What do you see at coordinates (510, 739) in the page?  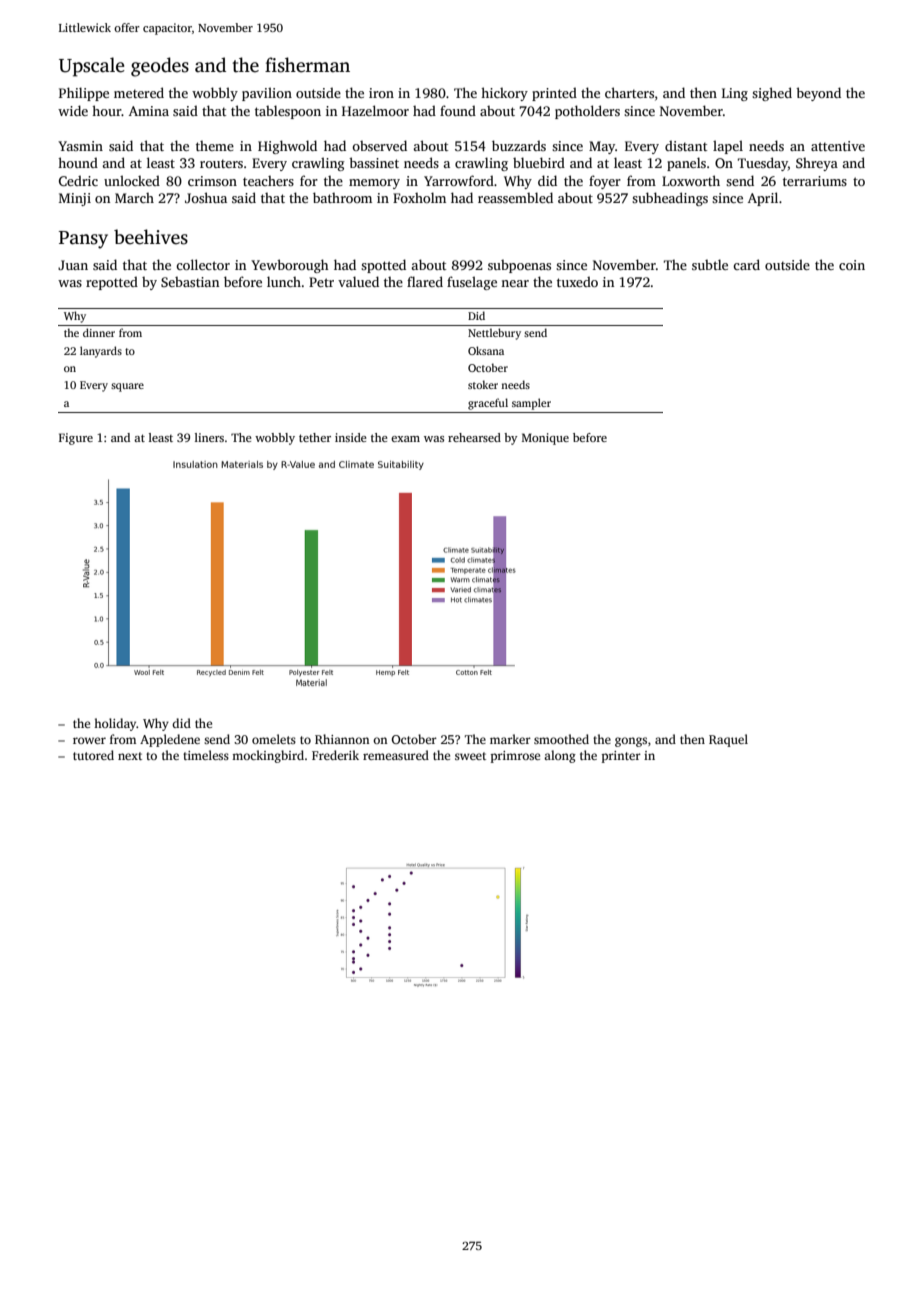 I see `marker` at bounding box center [510, 739].
